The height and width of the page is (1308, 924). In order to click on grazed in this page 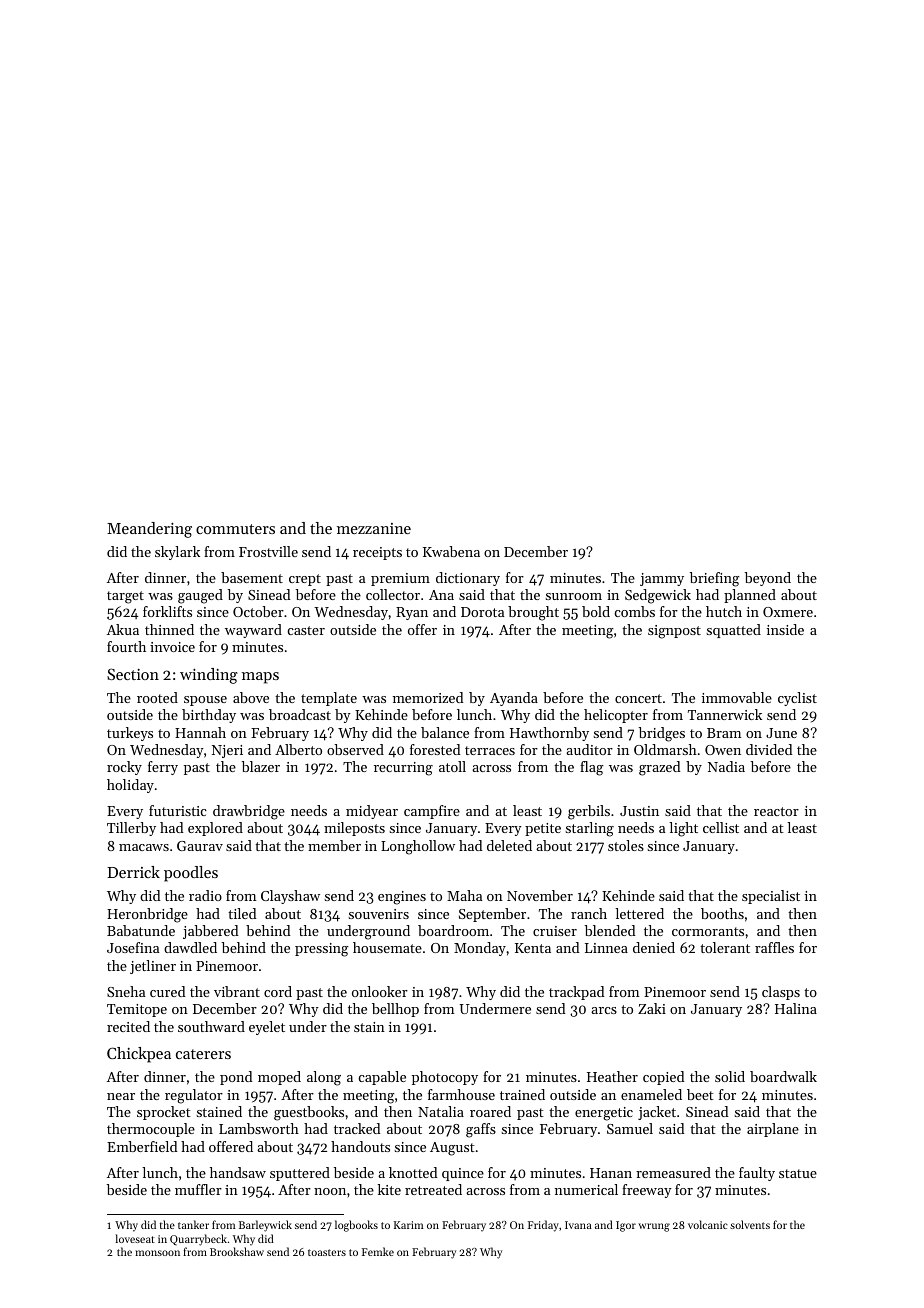, I will do `click(660, 768)`.
